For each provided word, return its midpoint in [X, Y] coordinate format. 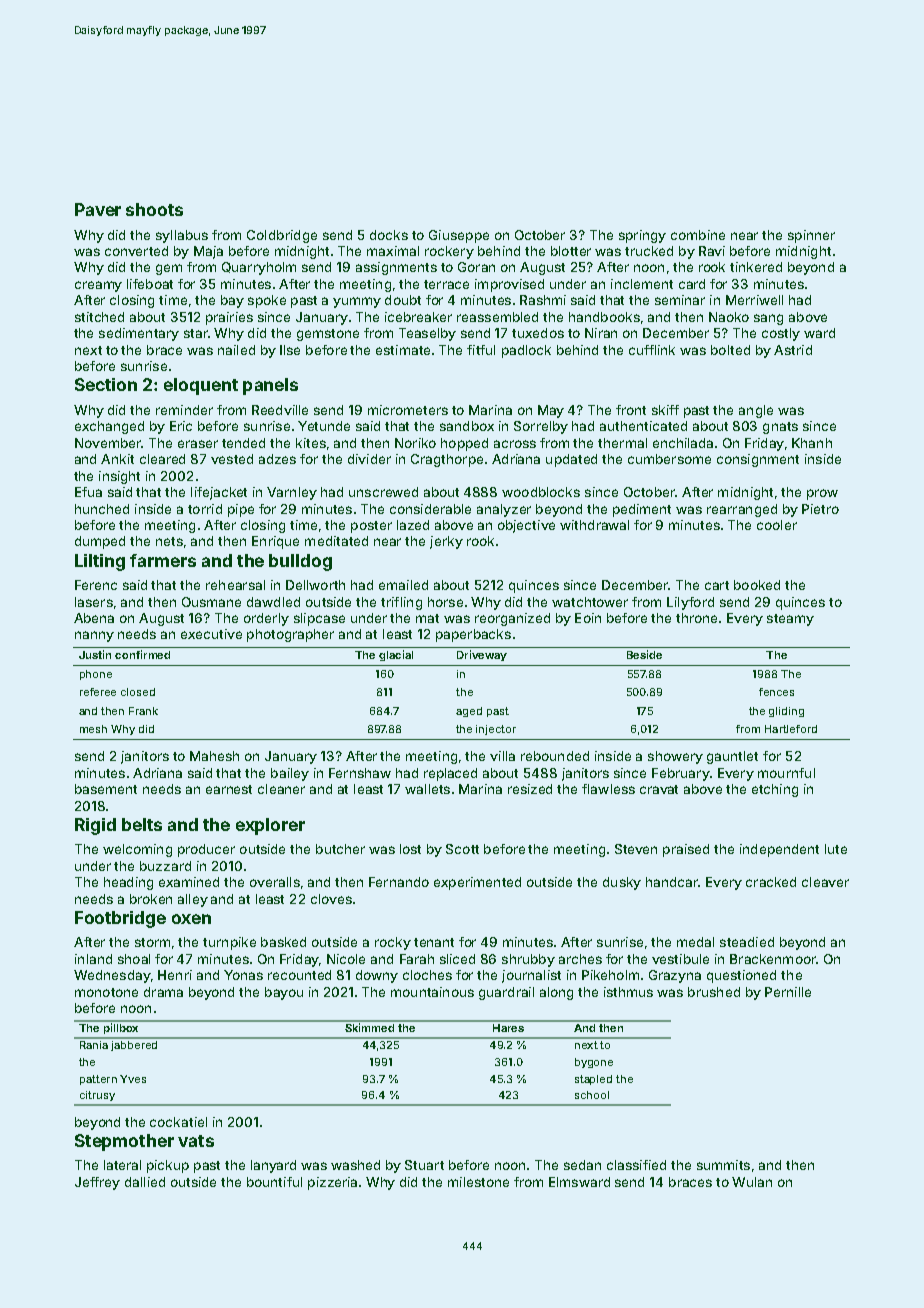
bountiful [274, 1182]
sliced [457, 959]
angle [756, 411]
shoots [154, 209]
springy [642, 236]
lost [410, 849]
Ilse [290, 350]
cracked [771, 882]
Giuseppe [459, 236]
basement [106, 789]
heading [128, 883]
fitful [481, 350]
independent [779, 850]
